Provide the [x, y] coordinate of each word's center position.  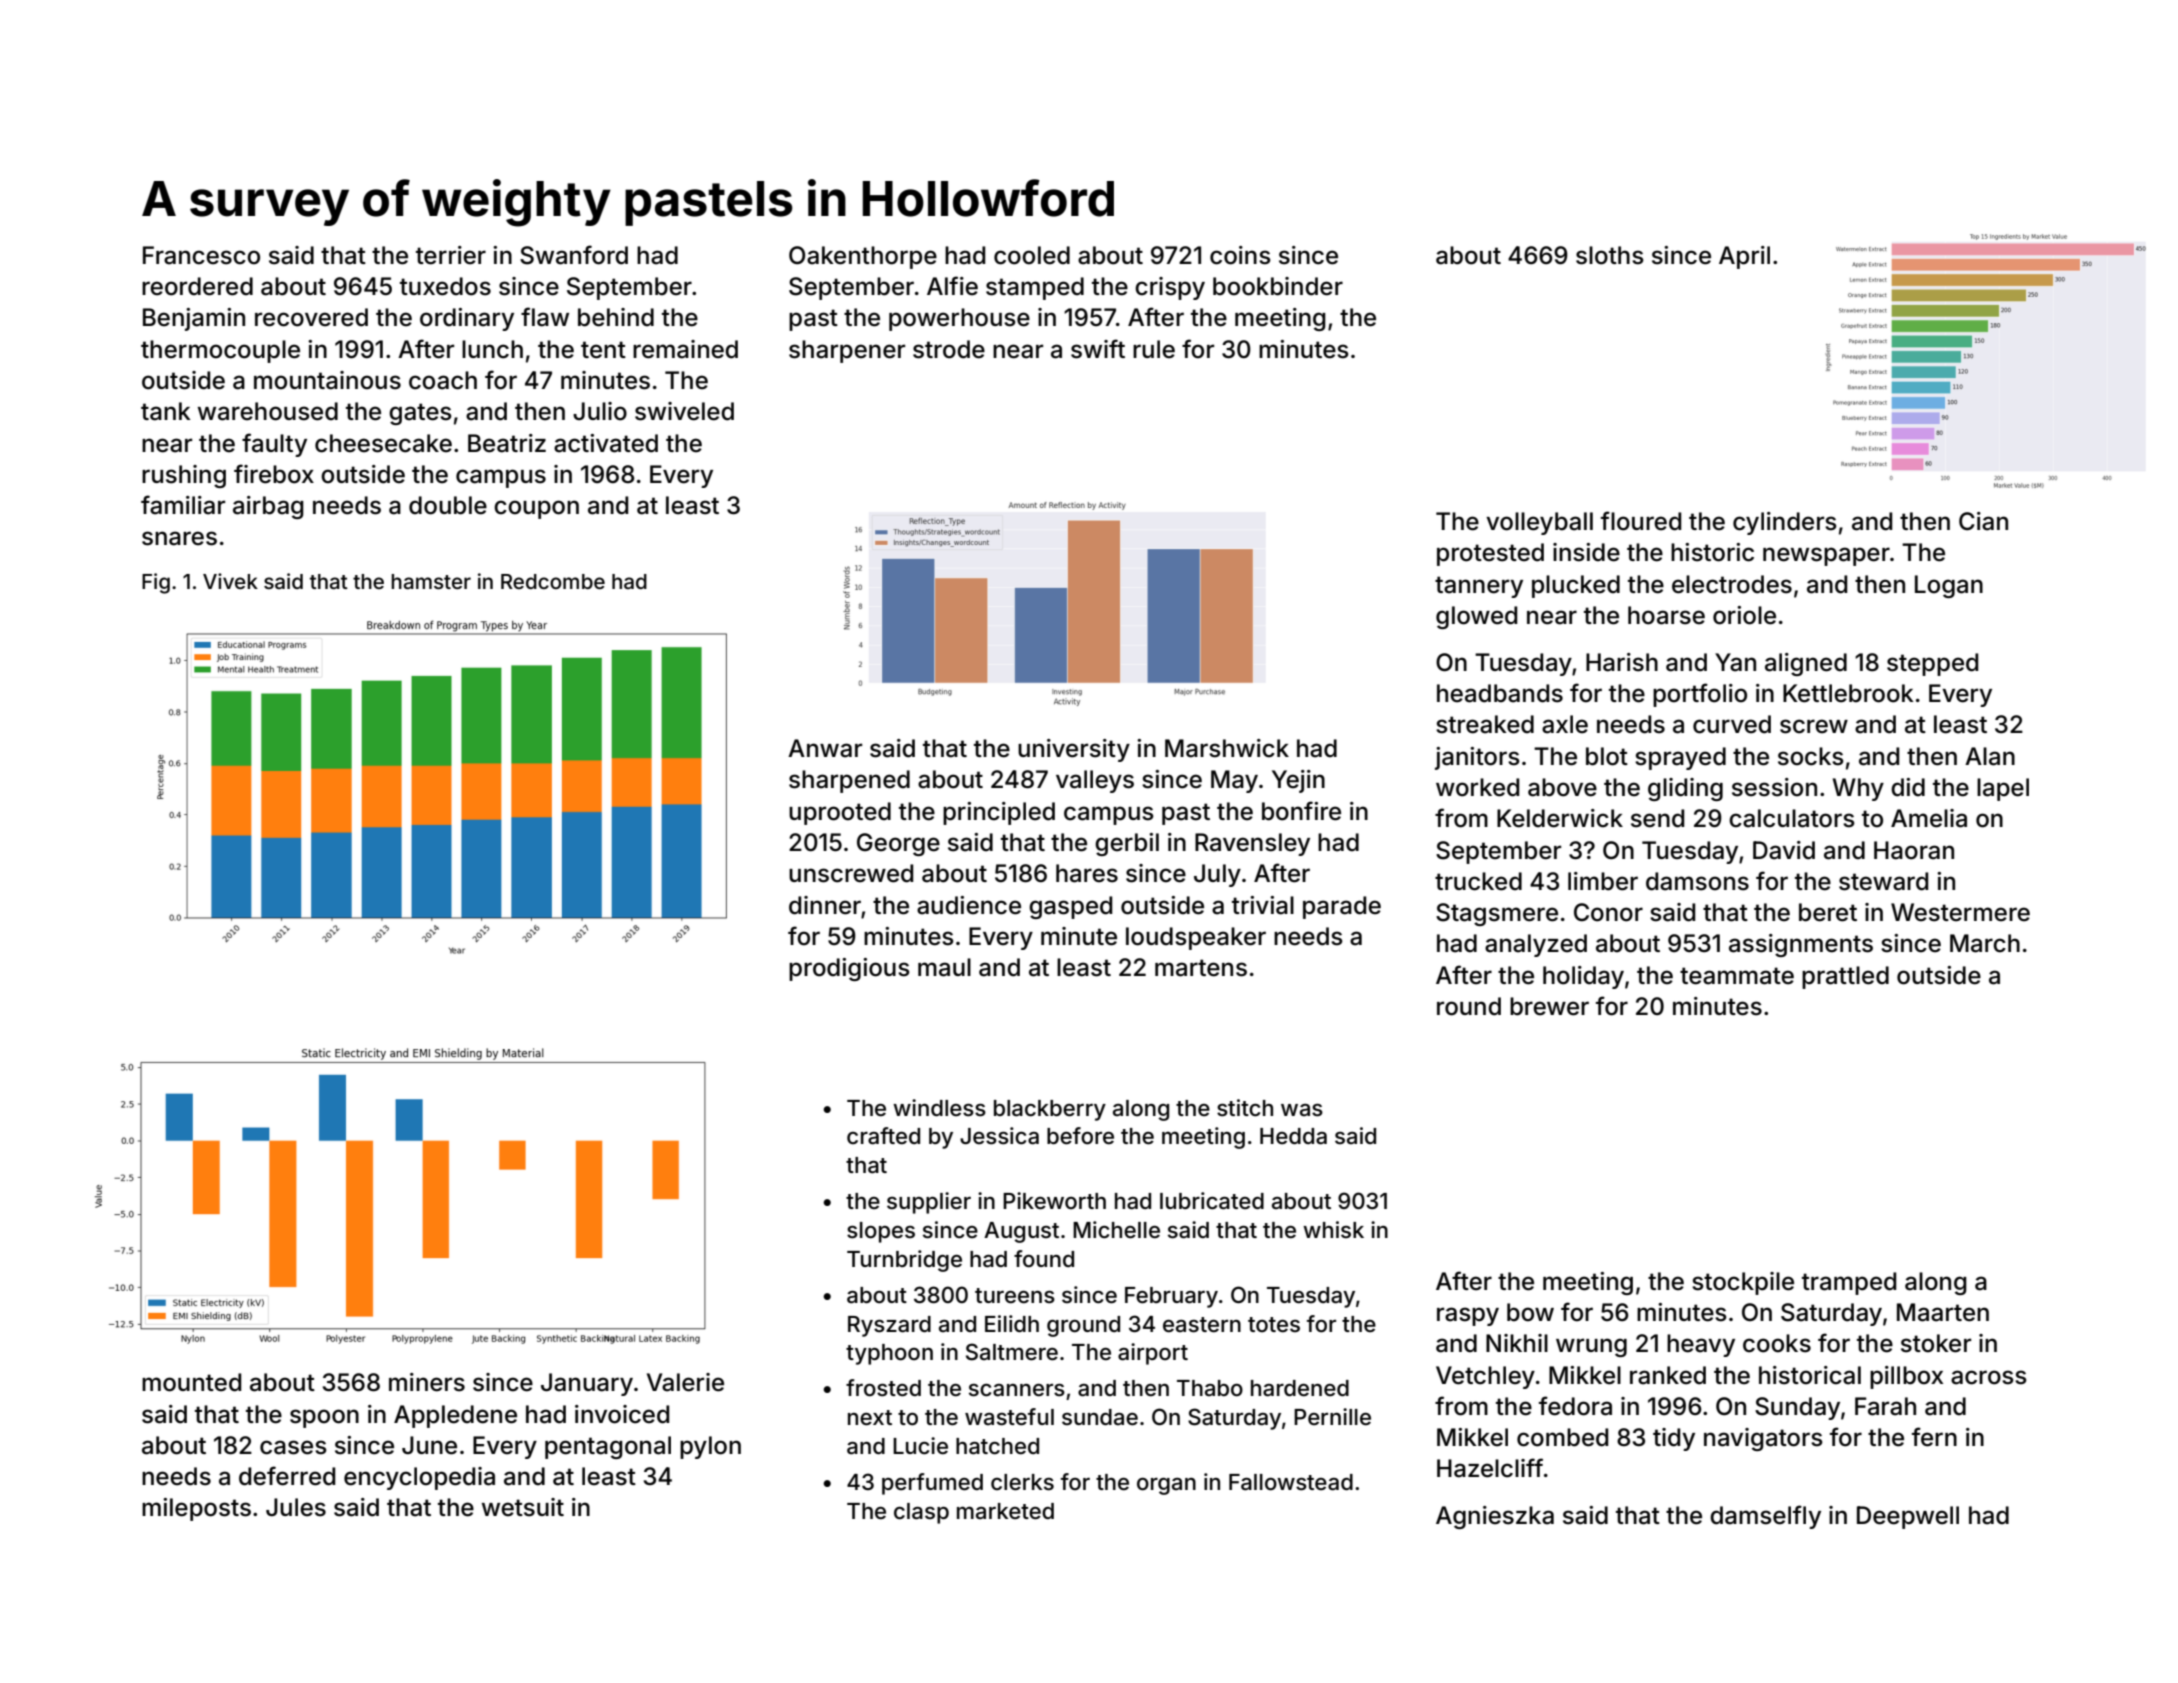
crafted [883, 1136]
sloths [1610, 255]
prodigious [849, 969]
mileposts [196, 1509]
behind [616, 317]
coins [1240, 255]
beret [1828, 912]
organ [1166, 1486]
